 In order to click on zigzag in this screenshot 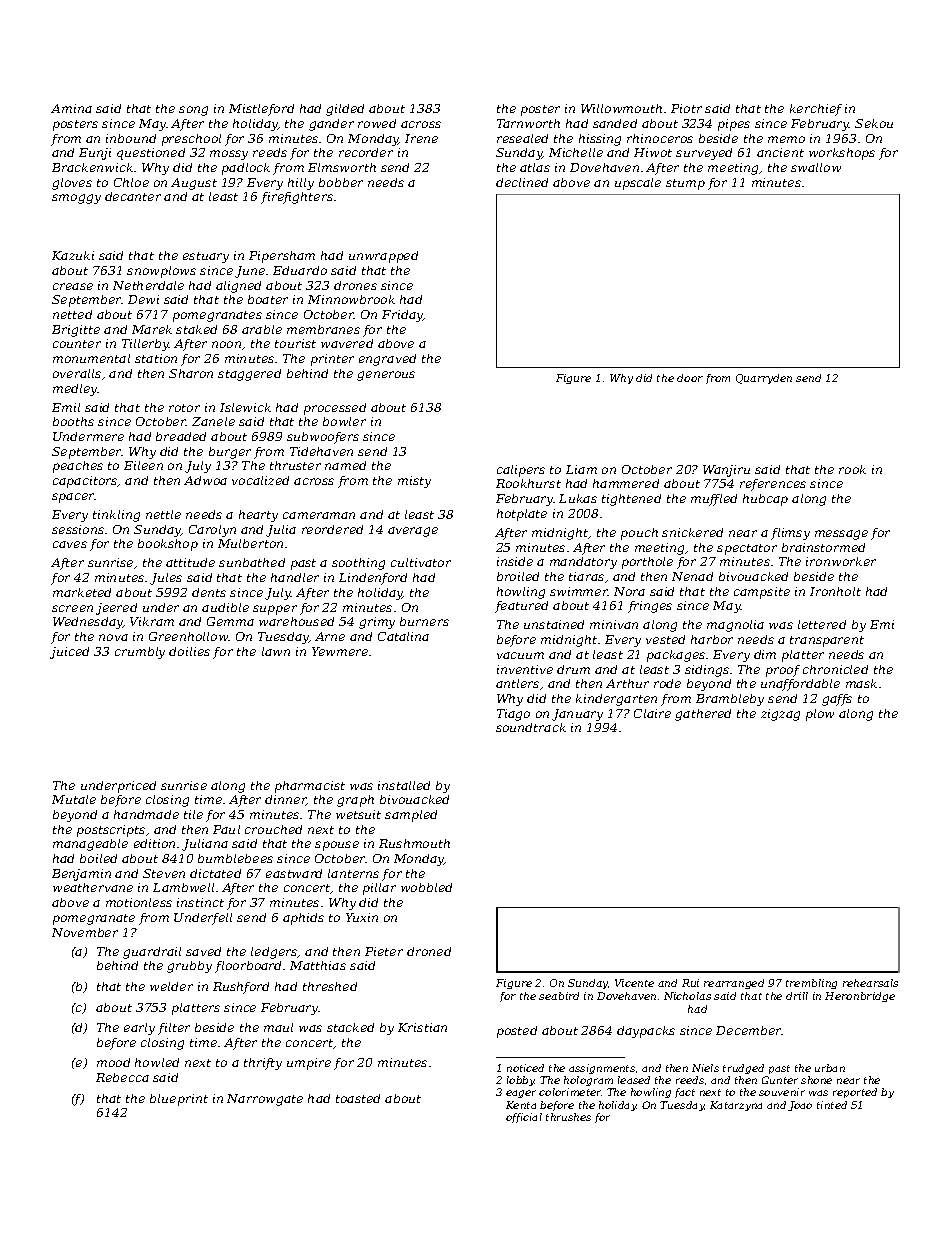, I will do `click(780, 715)`.
